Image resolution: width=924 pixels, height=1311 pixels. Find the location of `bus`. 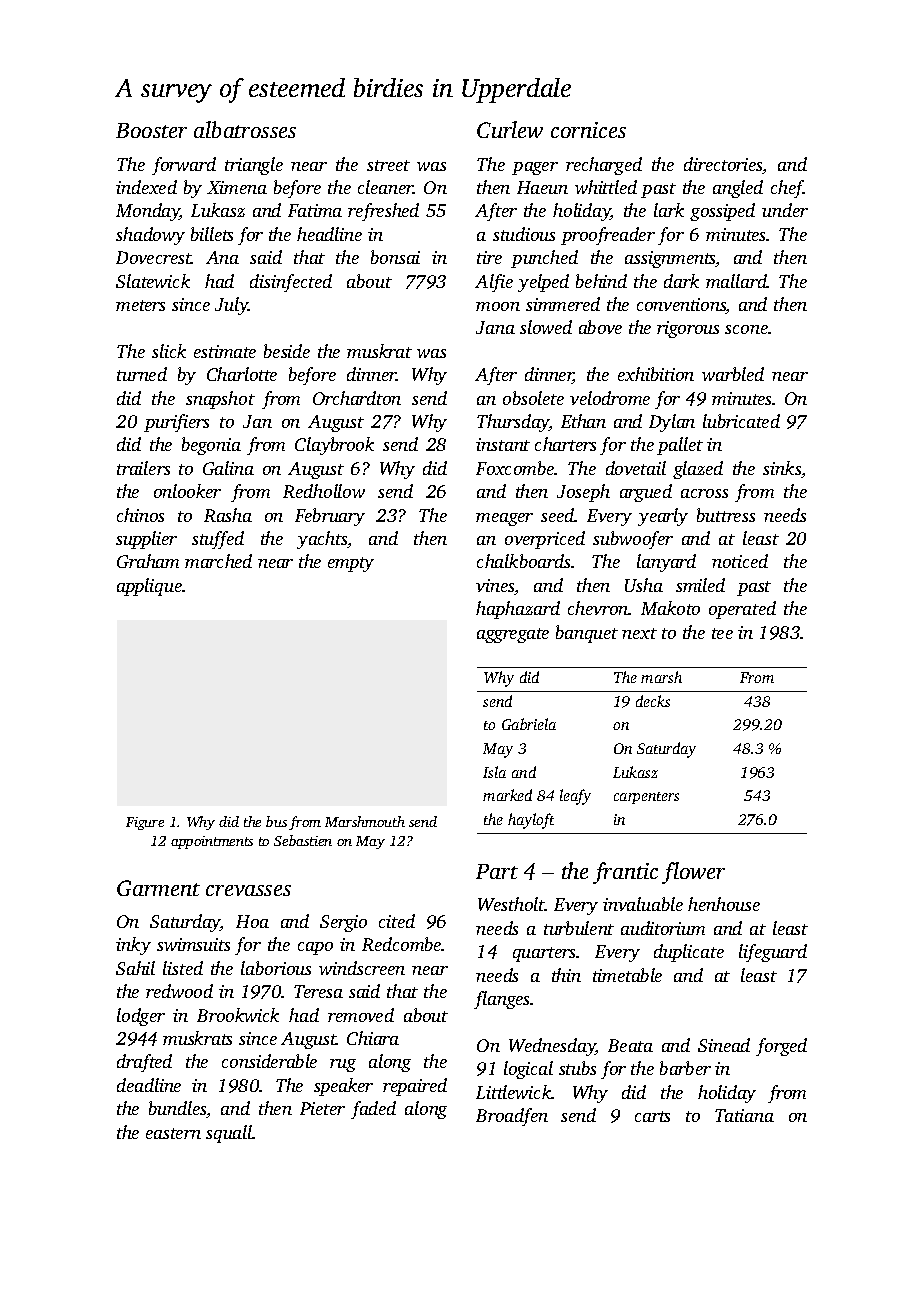

bus is located at coordinates (276, 821).
